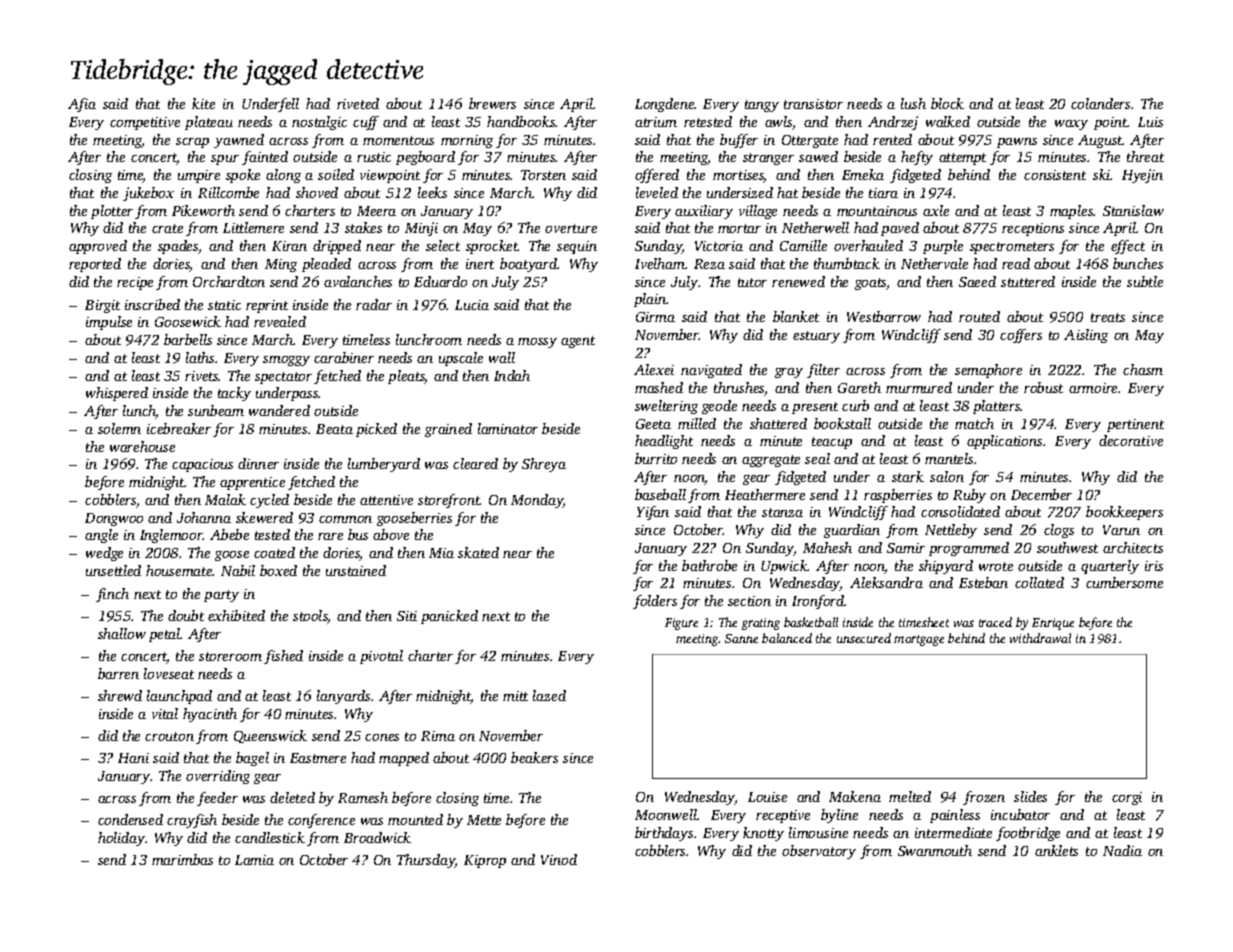 The height and width of the screenshot is (952, 1233). Describe the element at coordinates (559, 859) in the screenshot. I see `Vinod` at that location.
